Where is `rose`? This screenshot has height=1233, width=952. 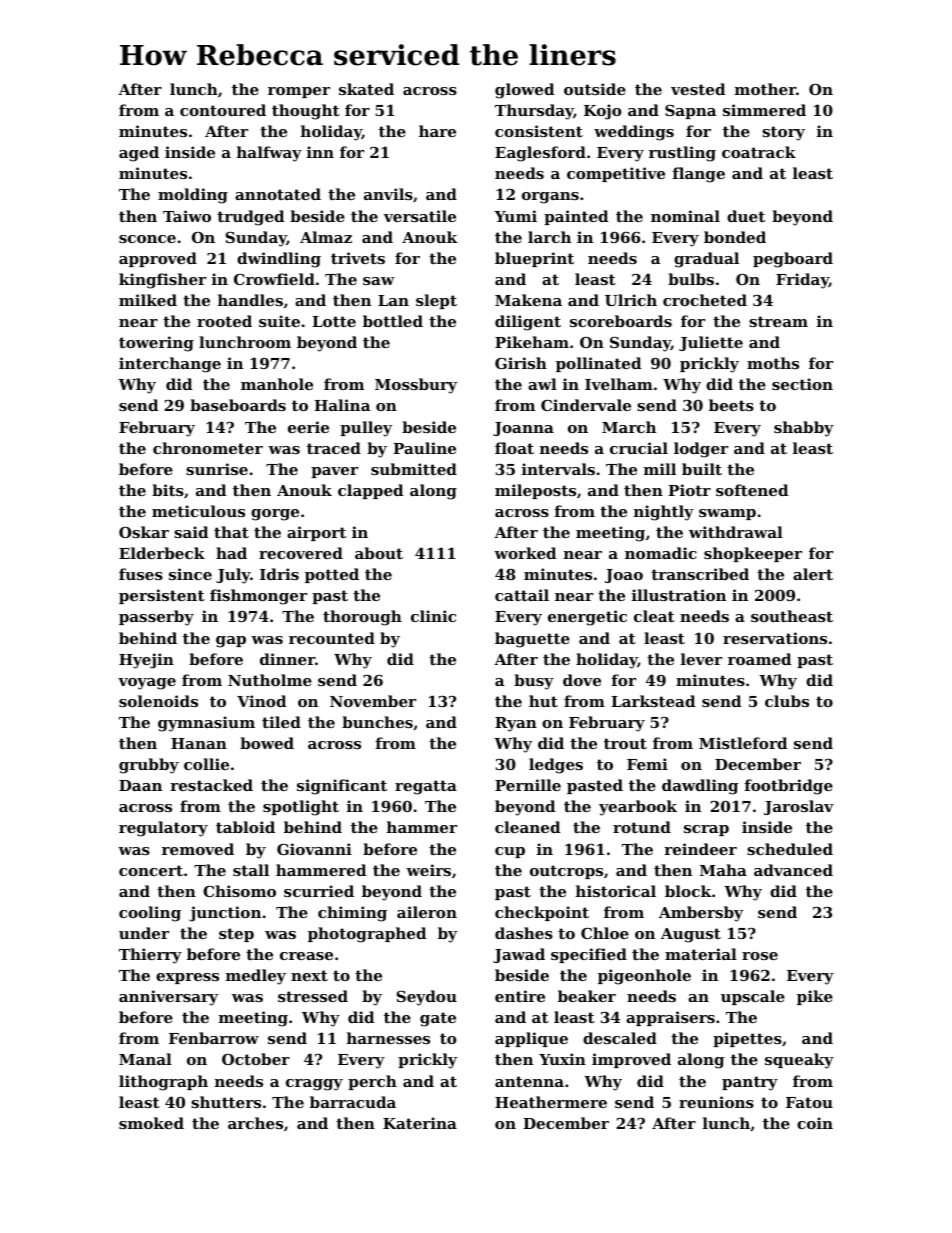
rose is located at coordinates (760, 956).
